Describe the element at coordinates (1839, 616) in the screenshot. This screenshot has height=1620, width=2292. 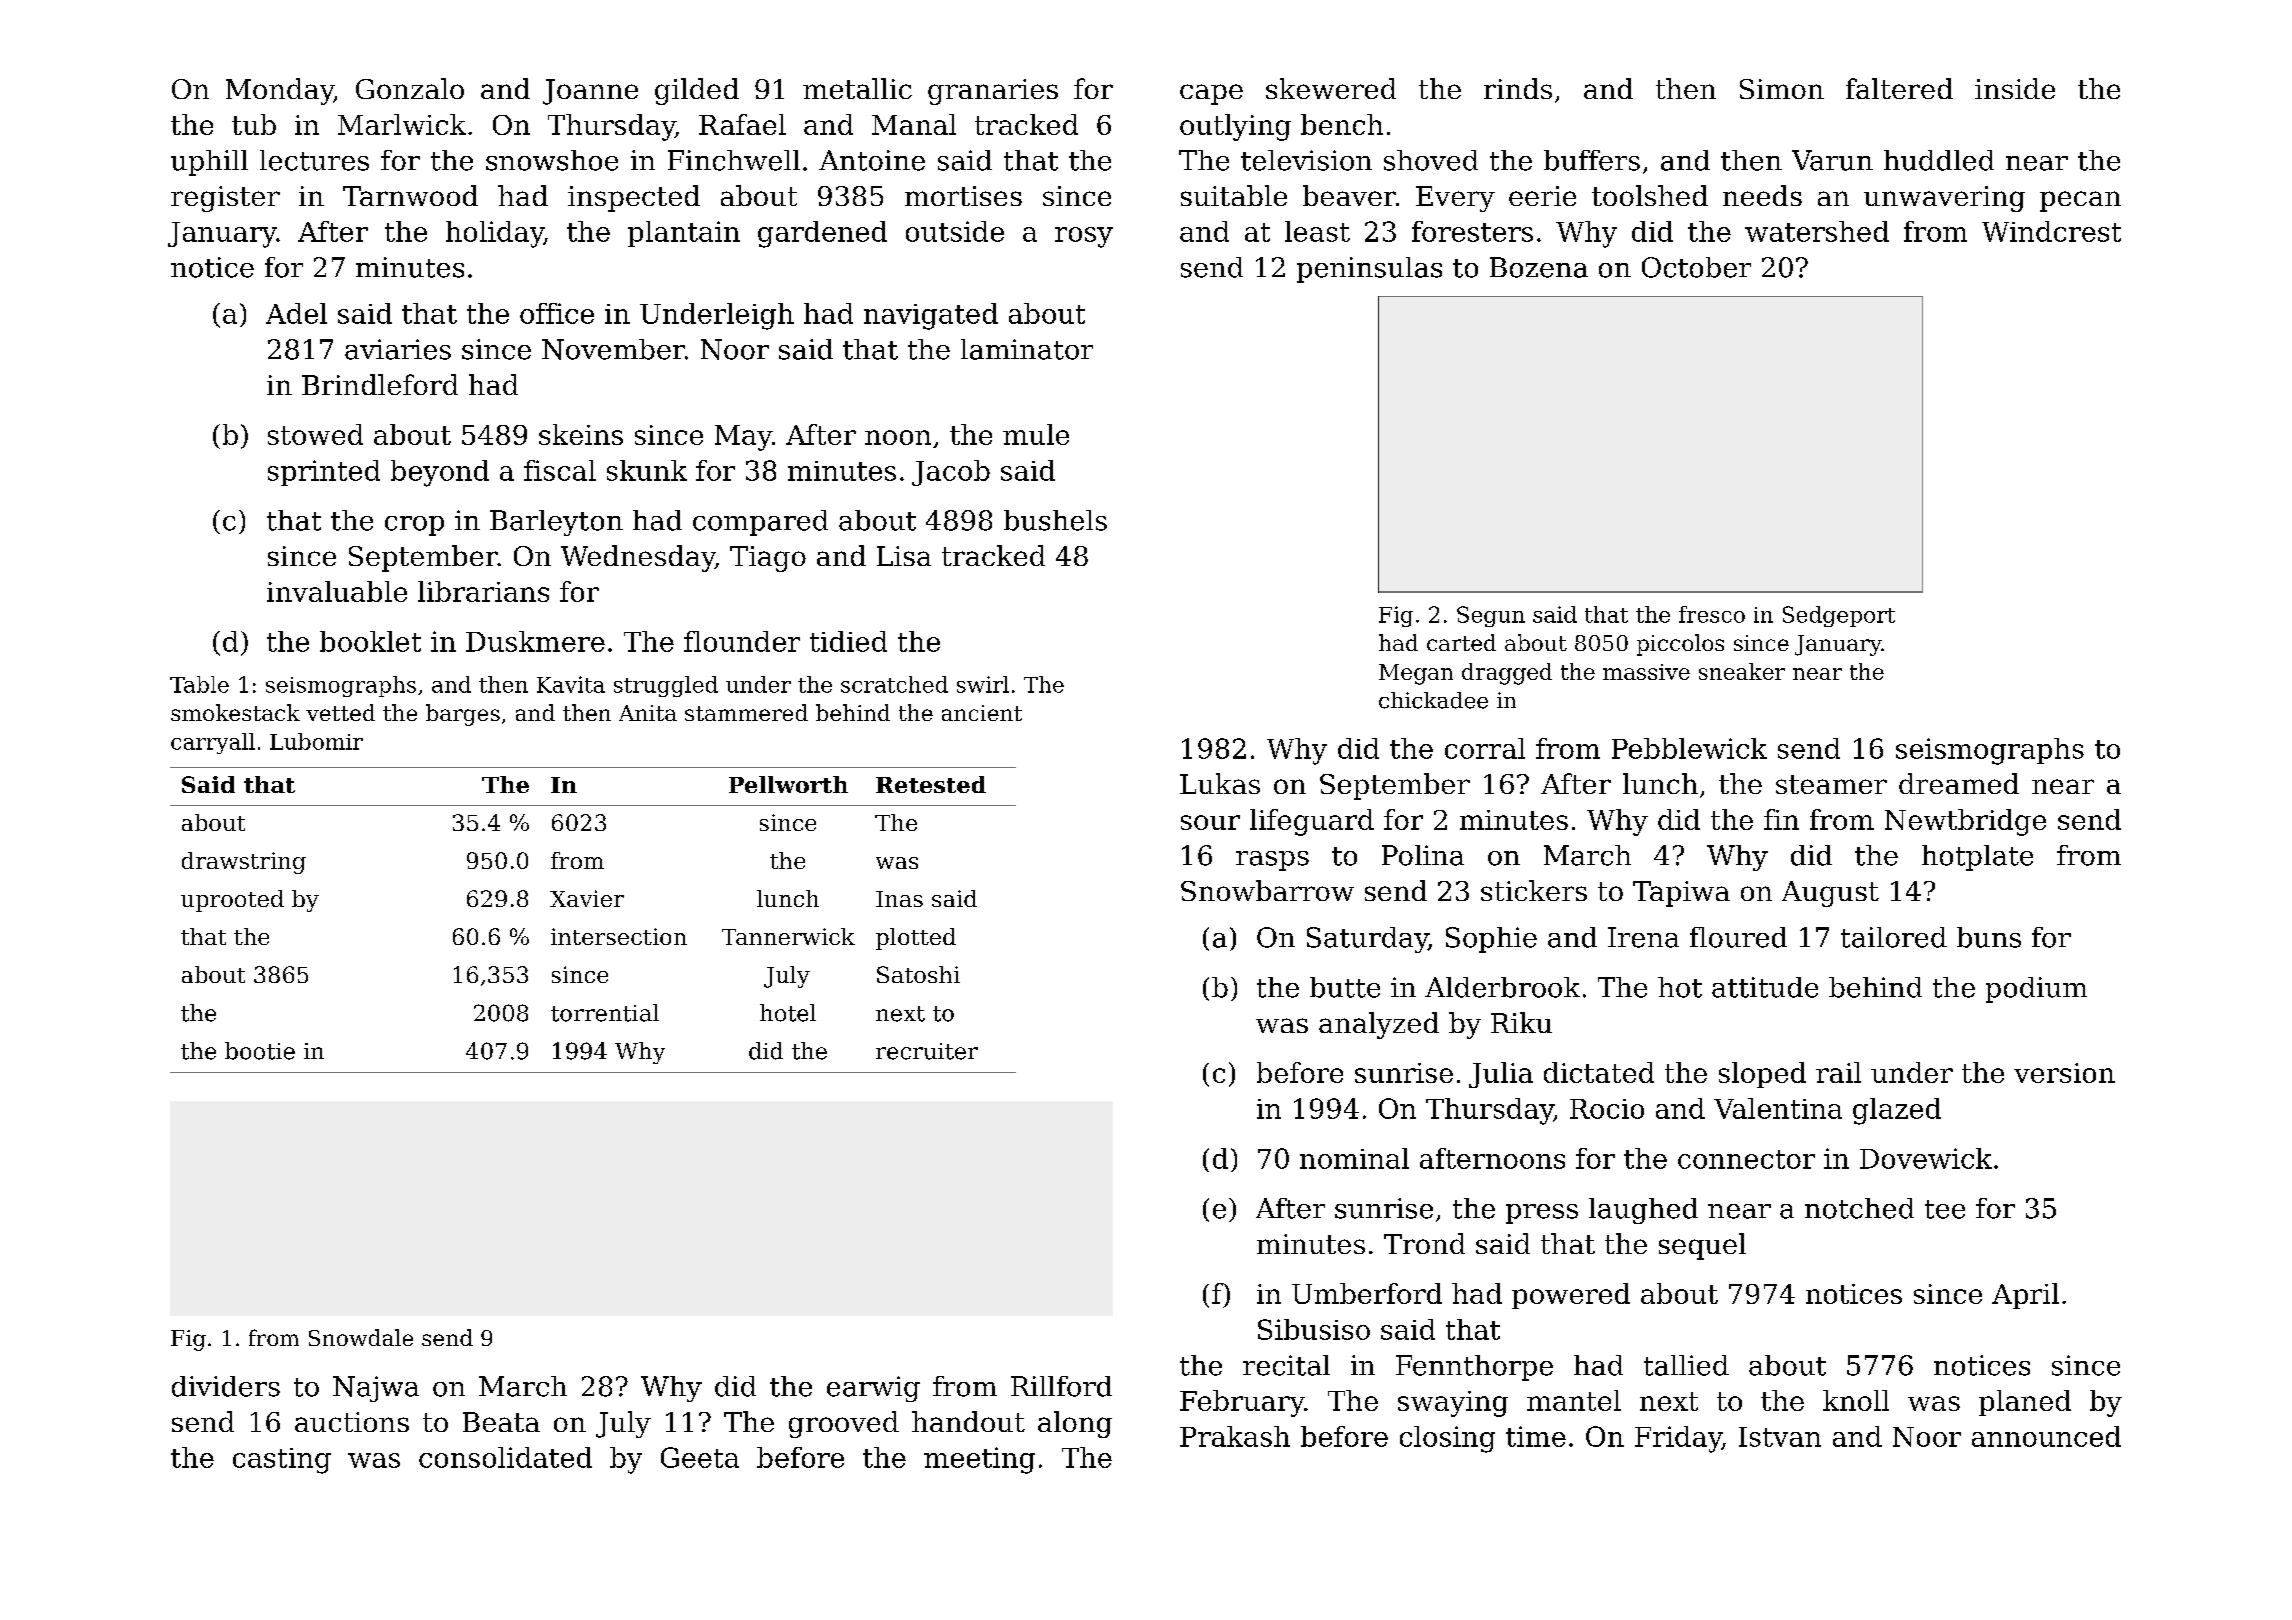
I see `Sedgeport` at that location.
